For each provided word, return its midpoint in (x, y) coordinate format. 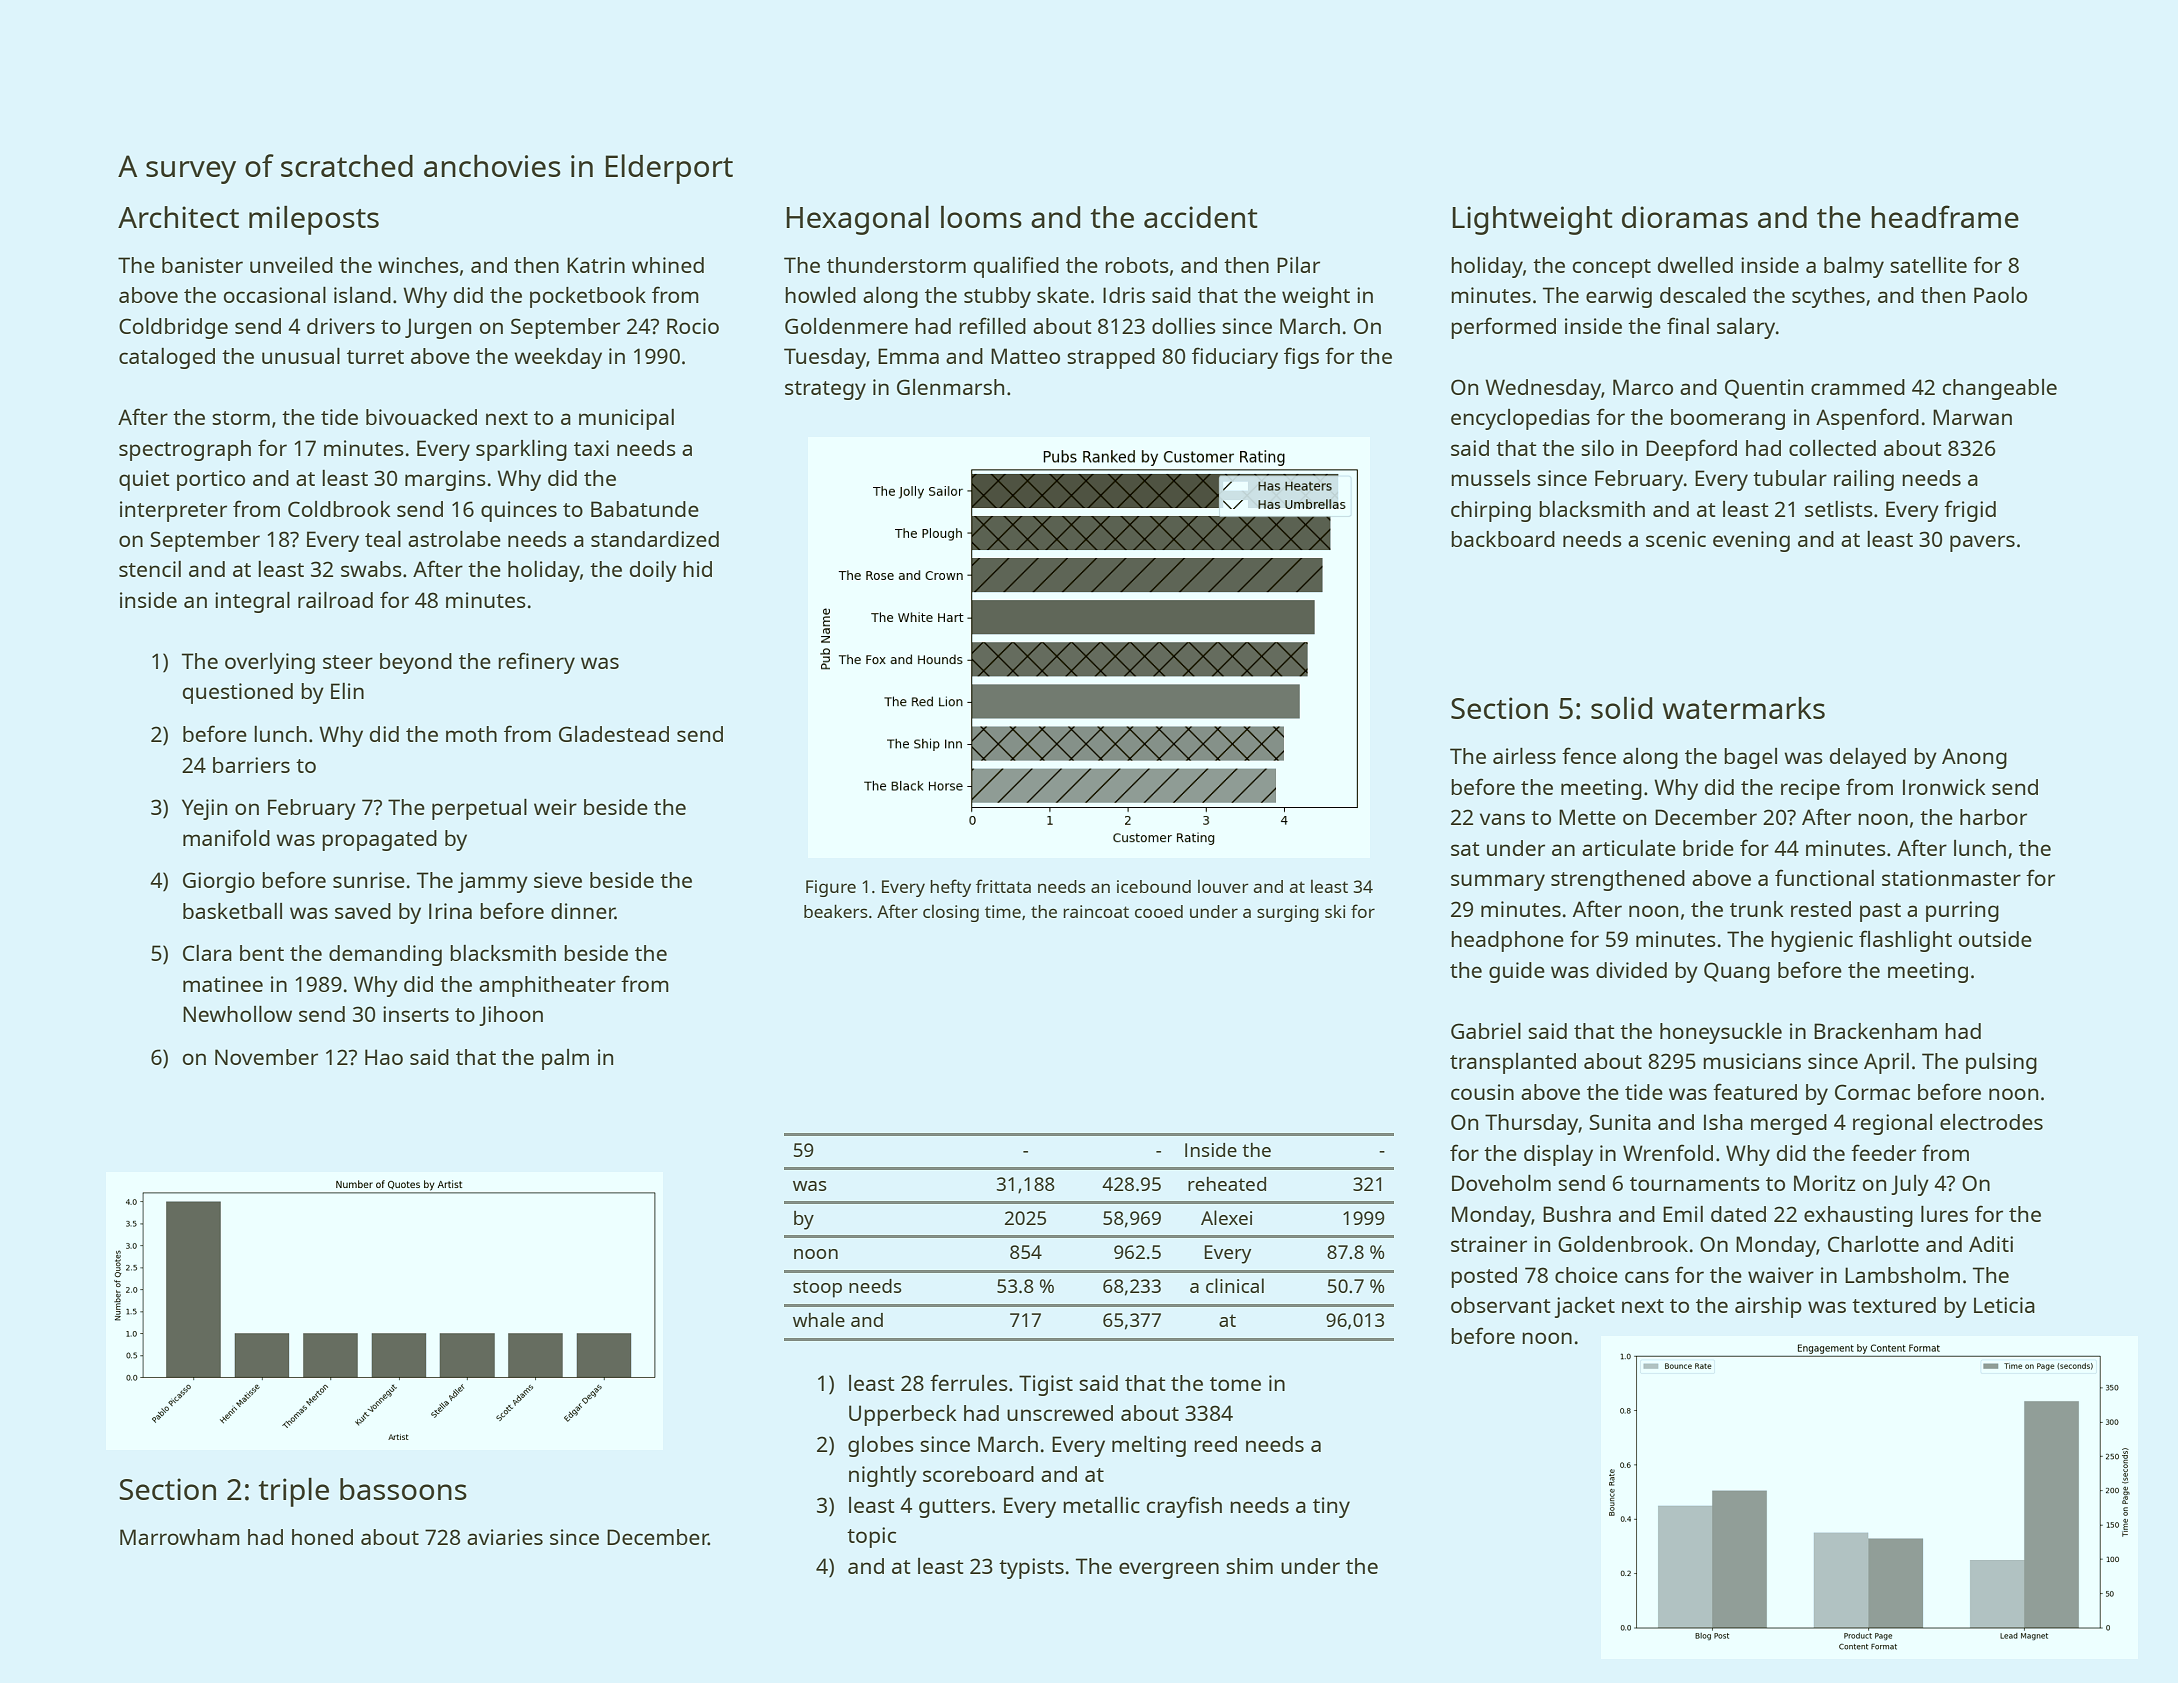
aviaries (505, 1537)
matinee (223, 984)
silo (1597, 448)
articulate (1629, 848)
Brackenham (1875, 1031)
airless (1524, 756)
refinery (536, 663)
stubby (997, 297)
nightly (883, 1476)
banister (202, 265)
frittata (1003, 886)
